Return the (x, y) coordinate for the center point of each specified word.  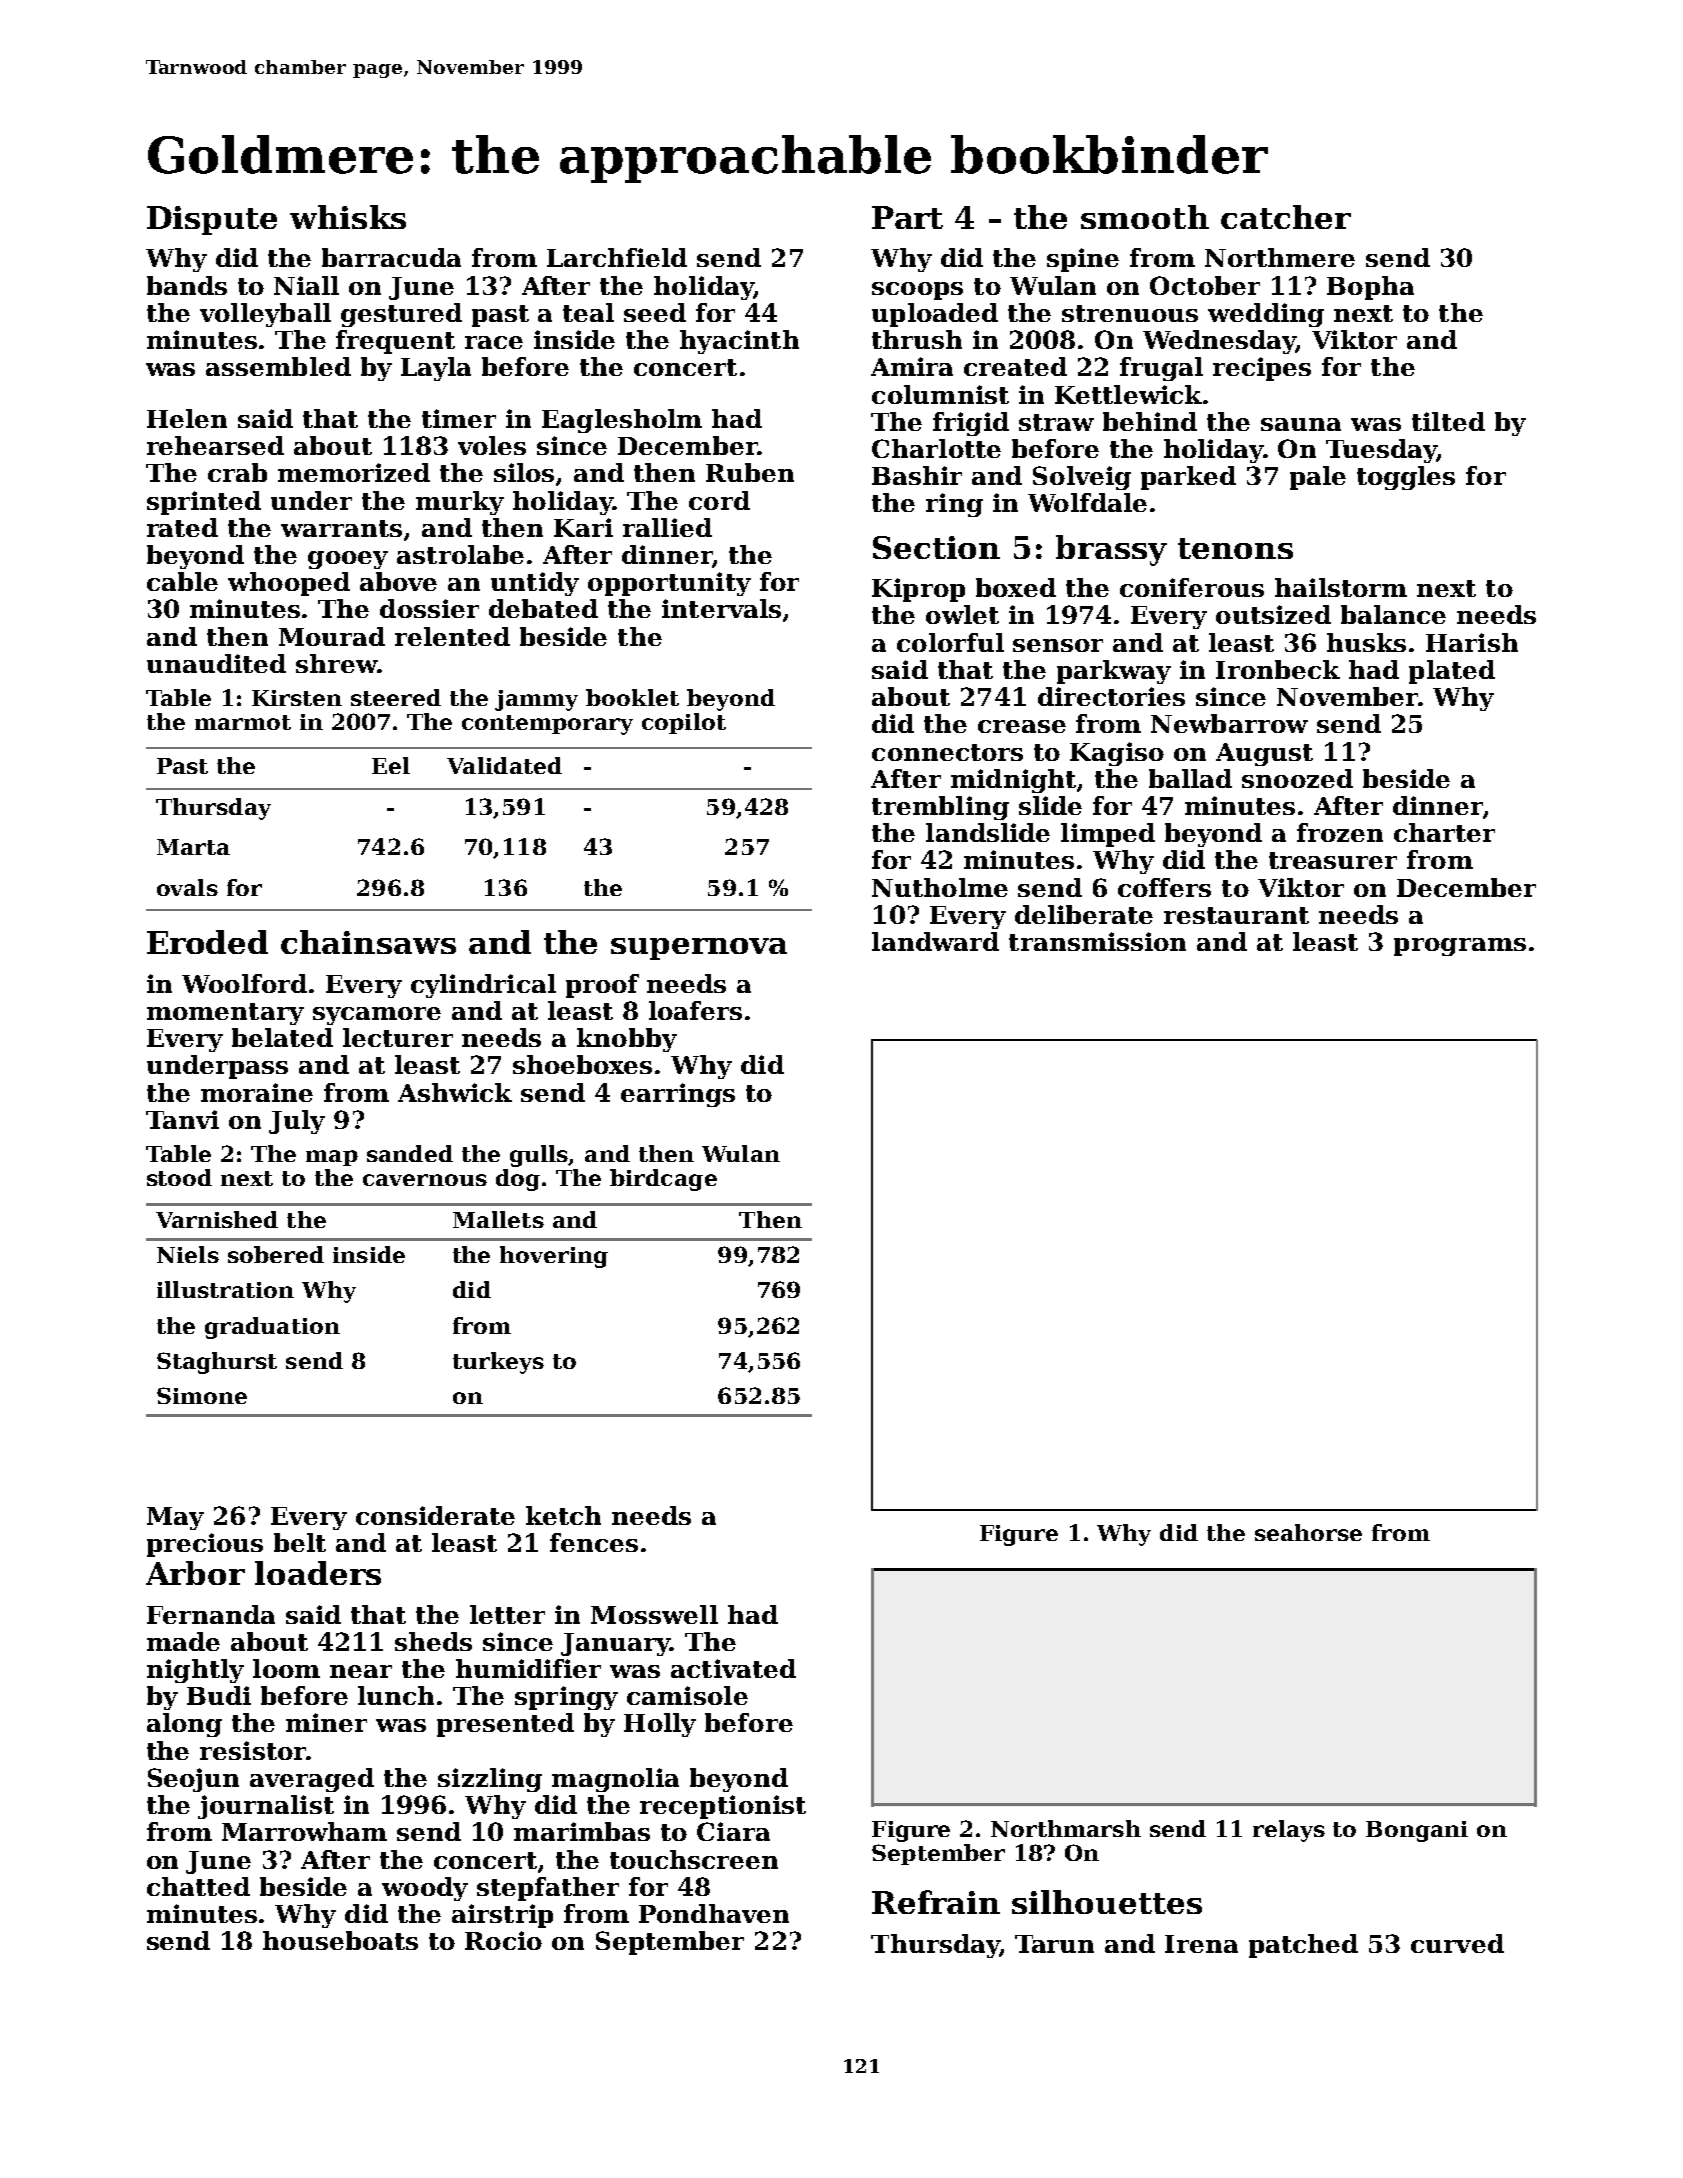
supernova (699, 949)
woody (425, 1889)
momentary (225, 1014)
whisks (348, 217)
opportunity (669, 584)
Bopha (1370, 288)
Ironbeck (1278, 669)
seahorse (1308, 1532)
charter (1444, 832)
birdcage (663, 1180)
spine (1083, 260)
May (175, 1518)
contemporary (547, 725)
